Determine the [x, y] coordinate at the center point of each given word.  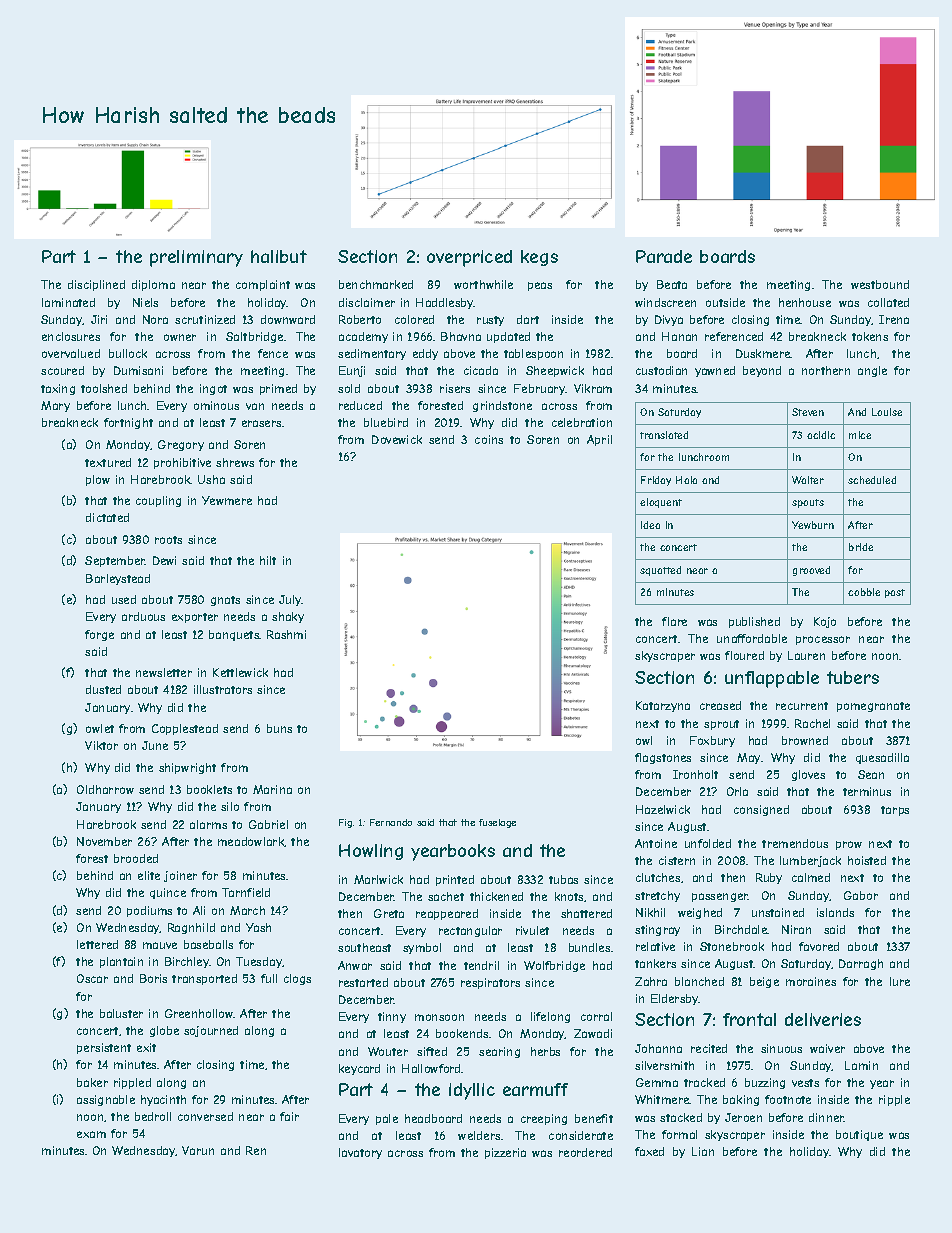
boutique [859, 1135]
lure [900, 981]
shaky [288, 617]
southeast [364, 947]
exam [91, 1134]
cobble [864, 592]
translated [664, 435]
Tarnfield [246, 892]
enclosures [71, 336]
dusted [103, 689]
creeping [544, 1119]
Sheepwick [555, 371]
